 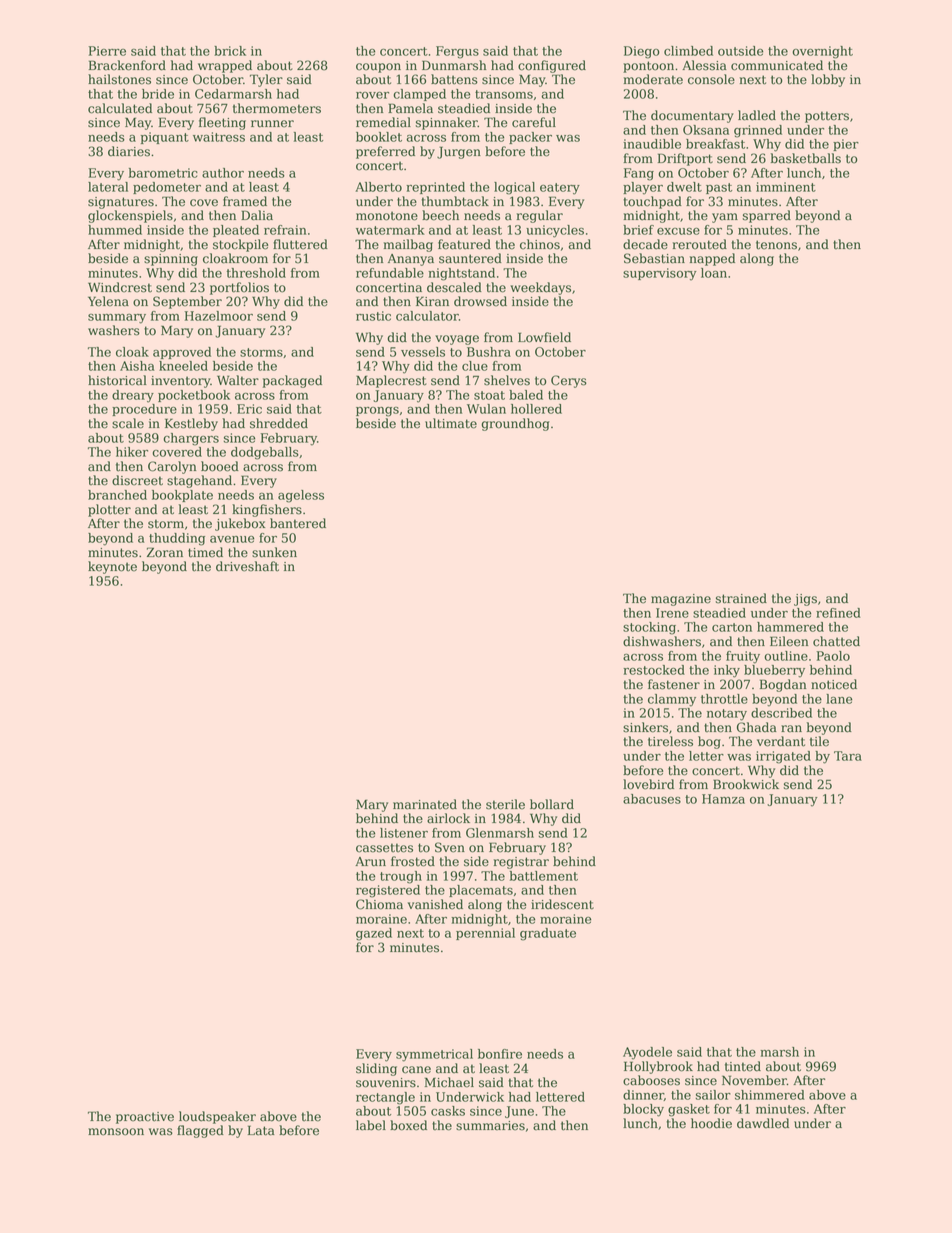 What do you see at coordinates (548, 934) in the document?
I see `graduate` at bounding box center [548, 934].
